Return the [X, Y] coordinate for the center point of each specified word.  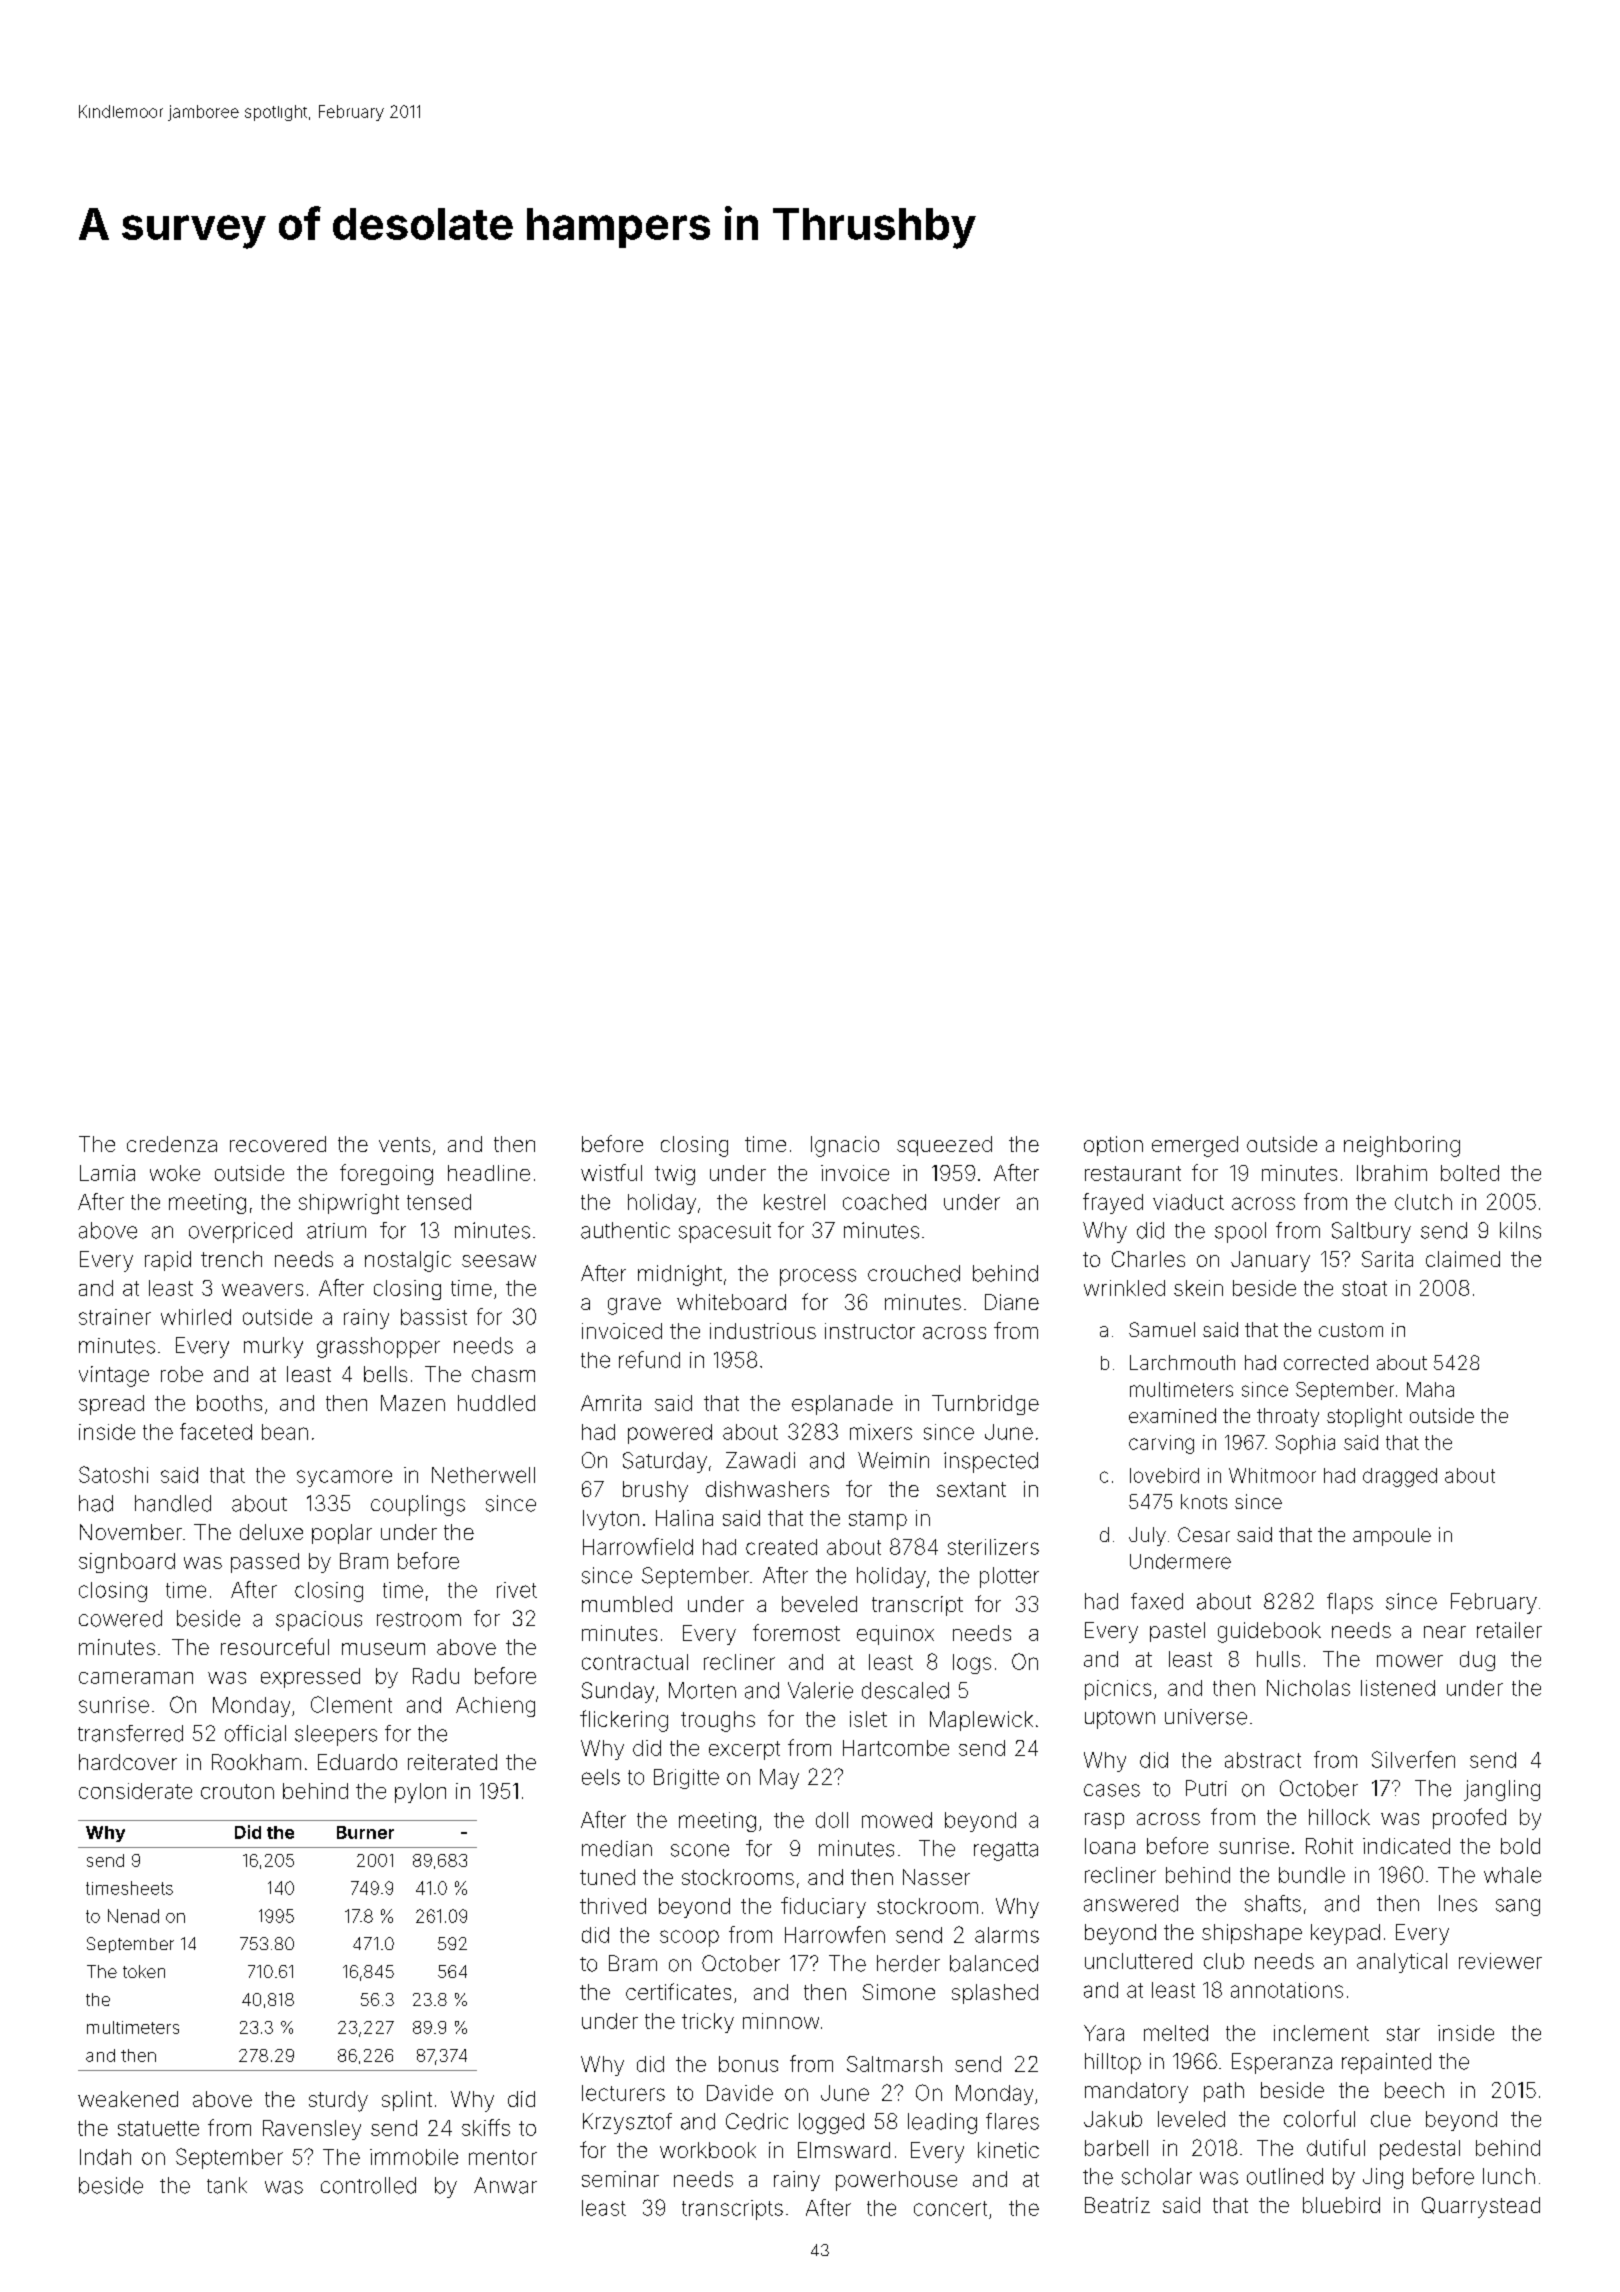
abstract [1263, 1760]
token [144, 1971]
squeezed [944, 1146]
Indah [105, 2157]
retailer [1509, 1630]
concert [950, 2208]
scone [700, 1850]
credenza [172, 1144]
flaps [1350, 1603]
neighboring [1402, 1146]
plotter [1009, 1577]
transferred [130, 1733]
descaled [905, 1690]
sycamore [344, 1478]
